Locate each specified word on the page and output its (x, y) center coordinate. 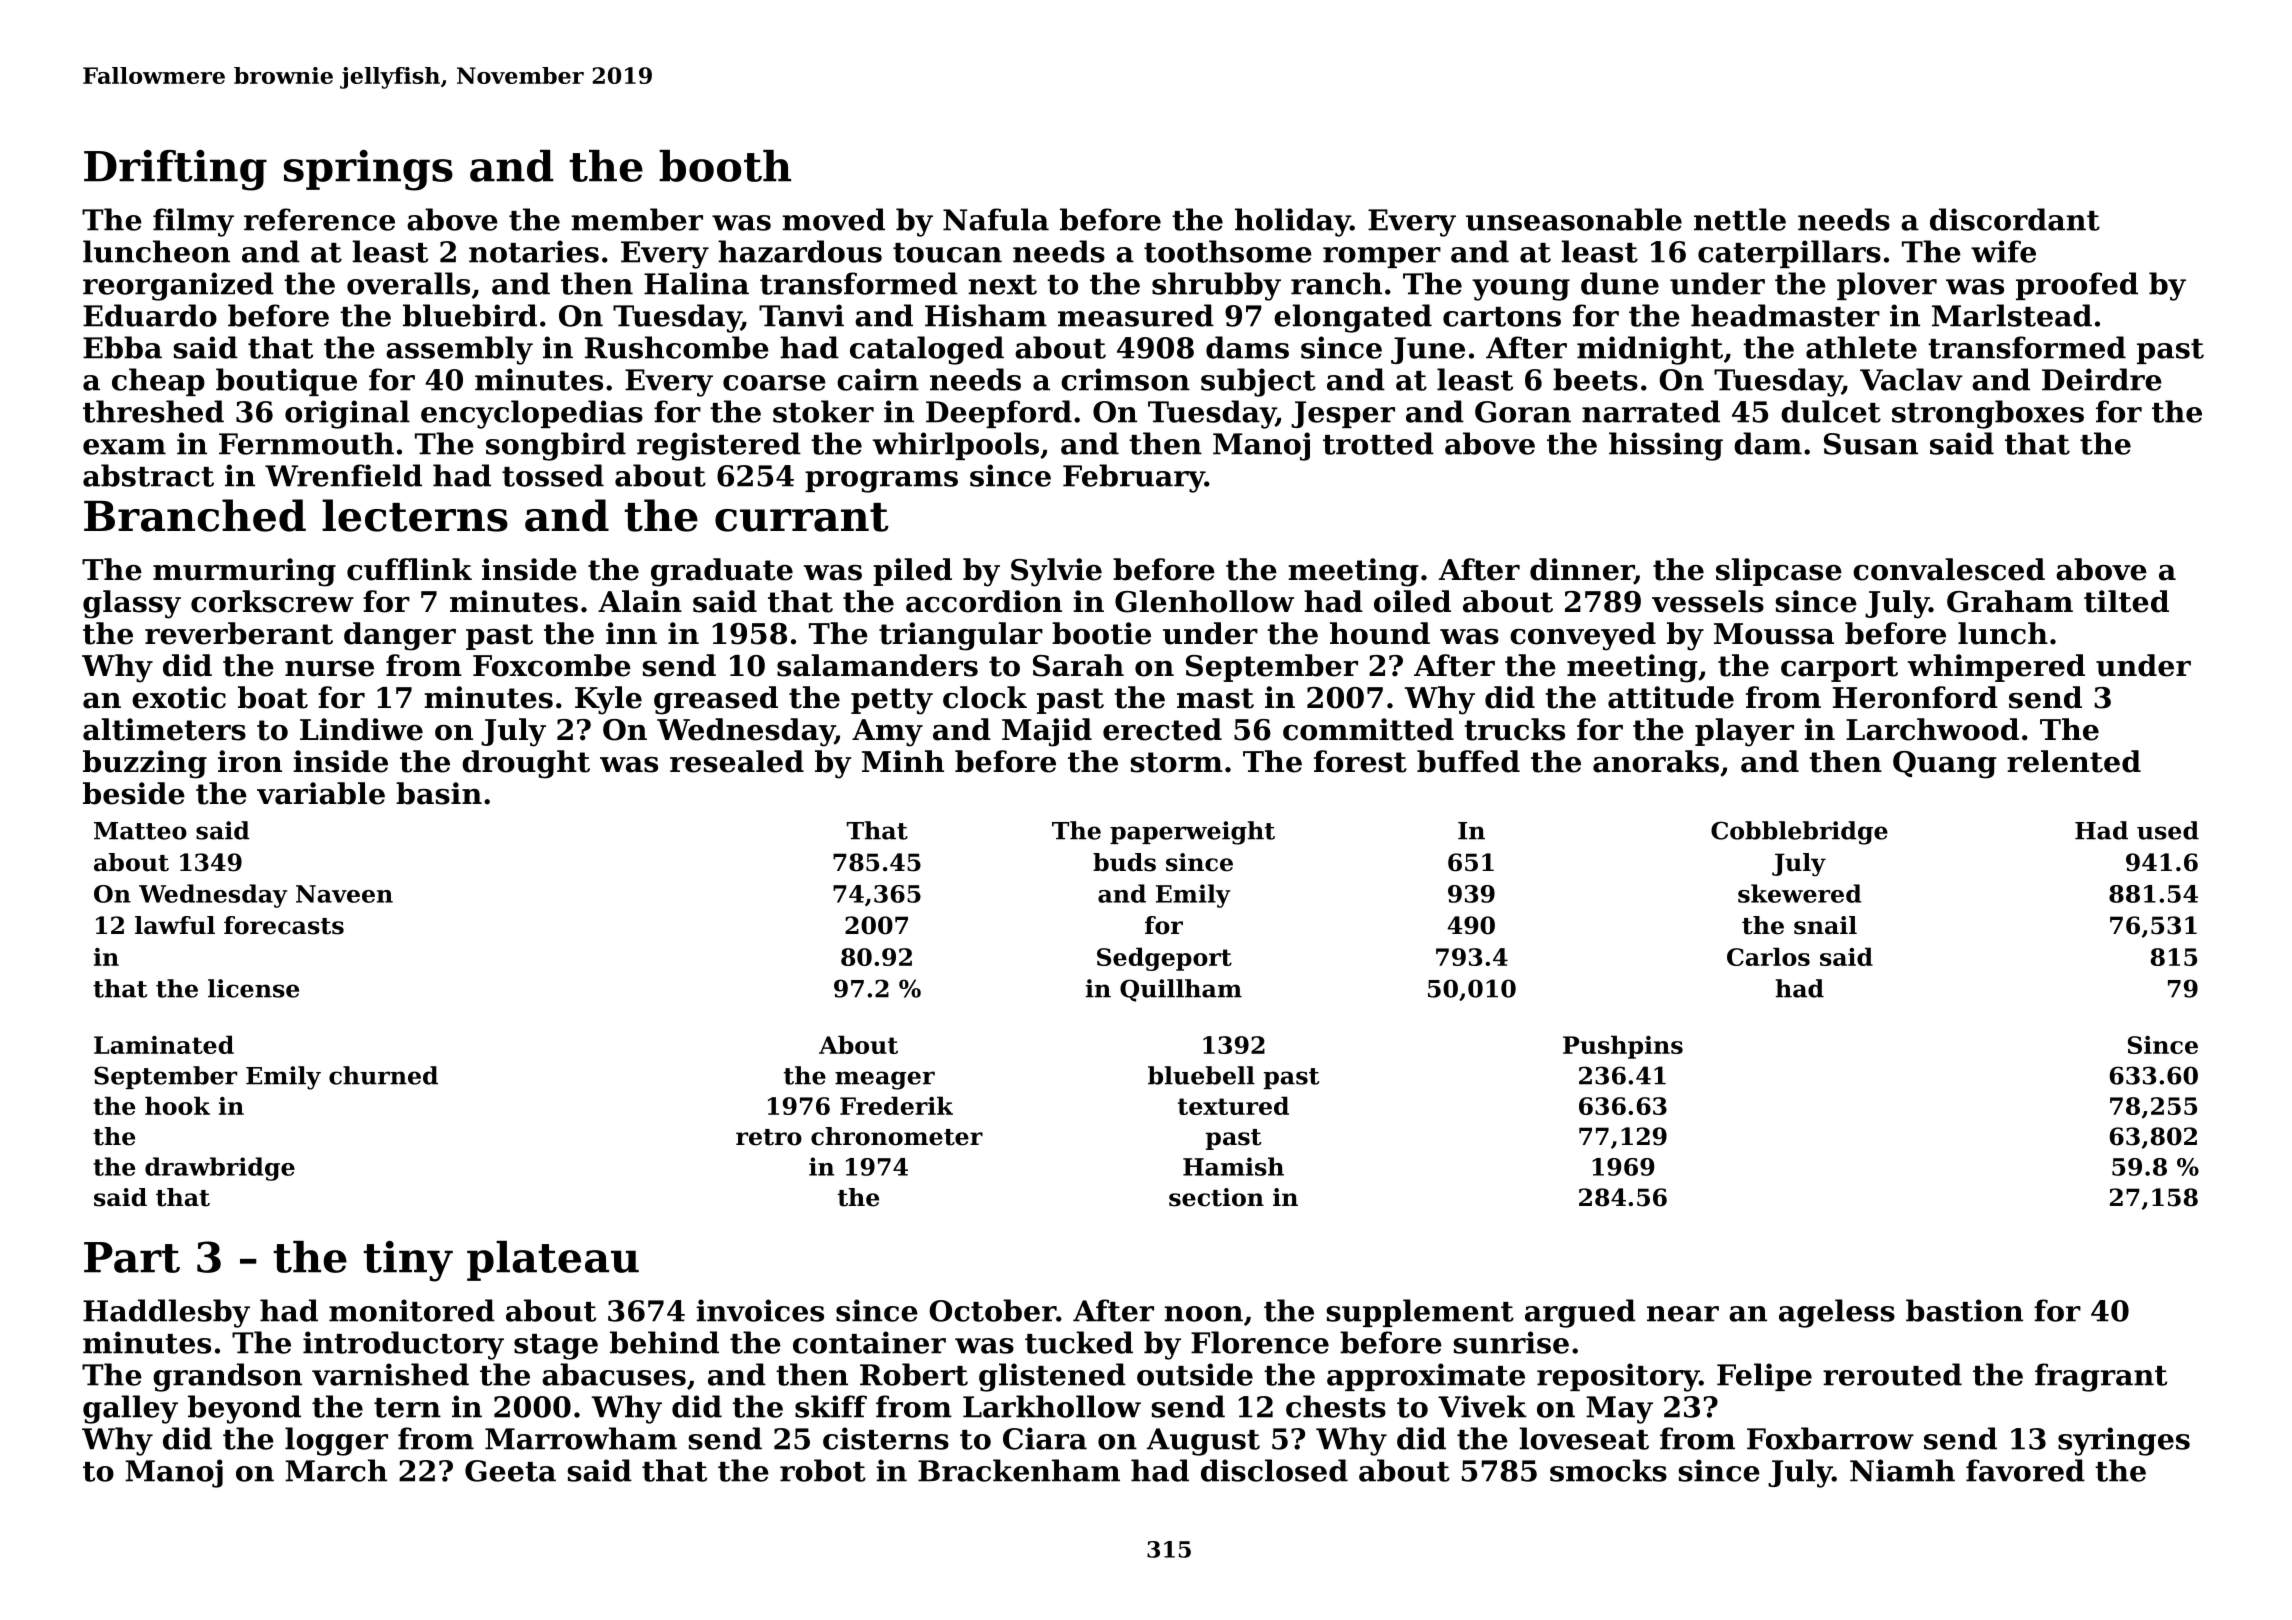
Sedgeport (1164, 959)
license (253, 988)
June (1428, 350)
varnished (390, 1374)
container (869, 1342)
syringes (2124, 1441)
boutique (286, 382)
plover (1887, 286)
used (2168, 830)
